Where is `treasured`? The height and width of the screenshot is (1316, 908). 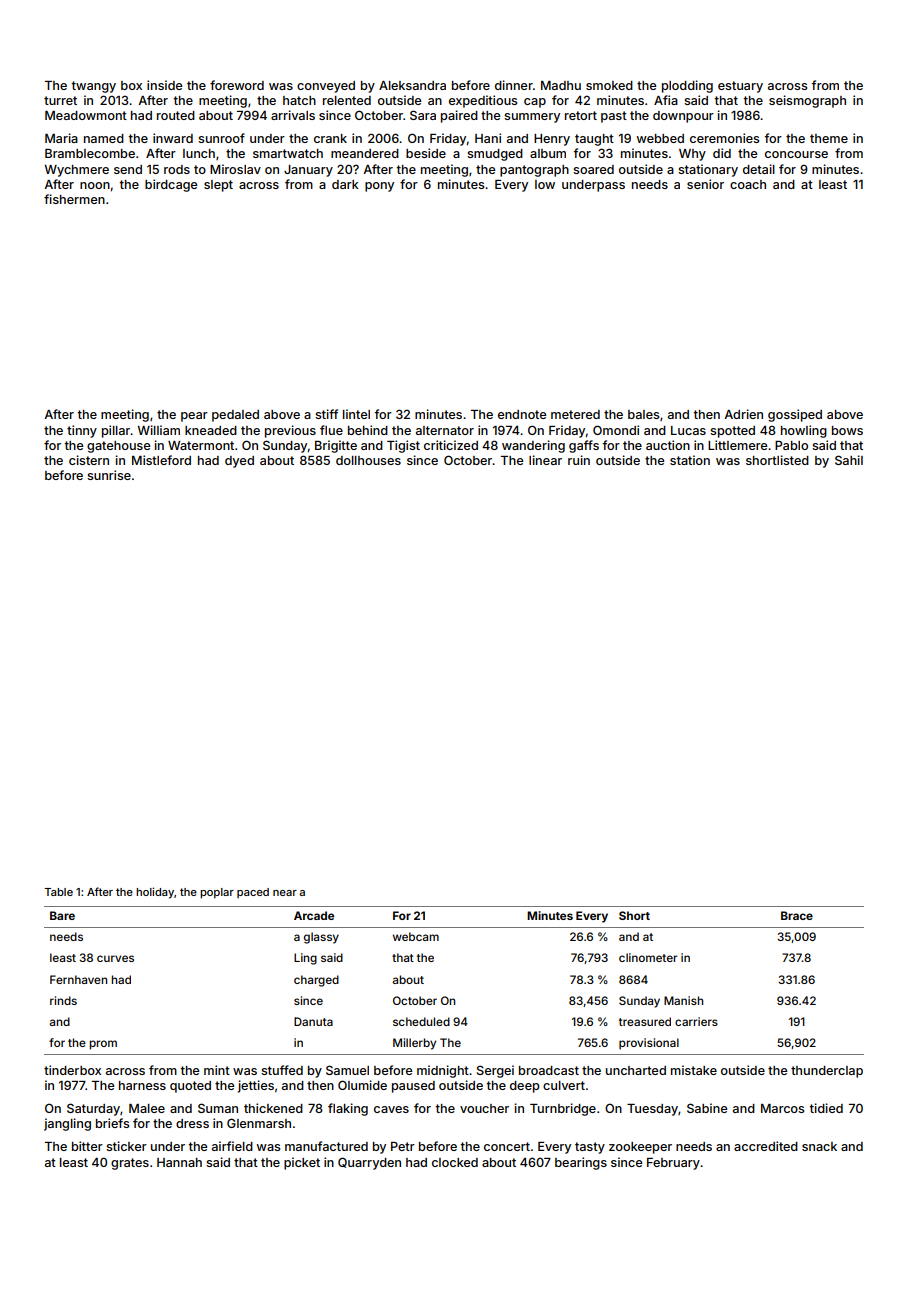
treasured is located at coordinates (645, 1021).
